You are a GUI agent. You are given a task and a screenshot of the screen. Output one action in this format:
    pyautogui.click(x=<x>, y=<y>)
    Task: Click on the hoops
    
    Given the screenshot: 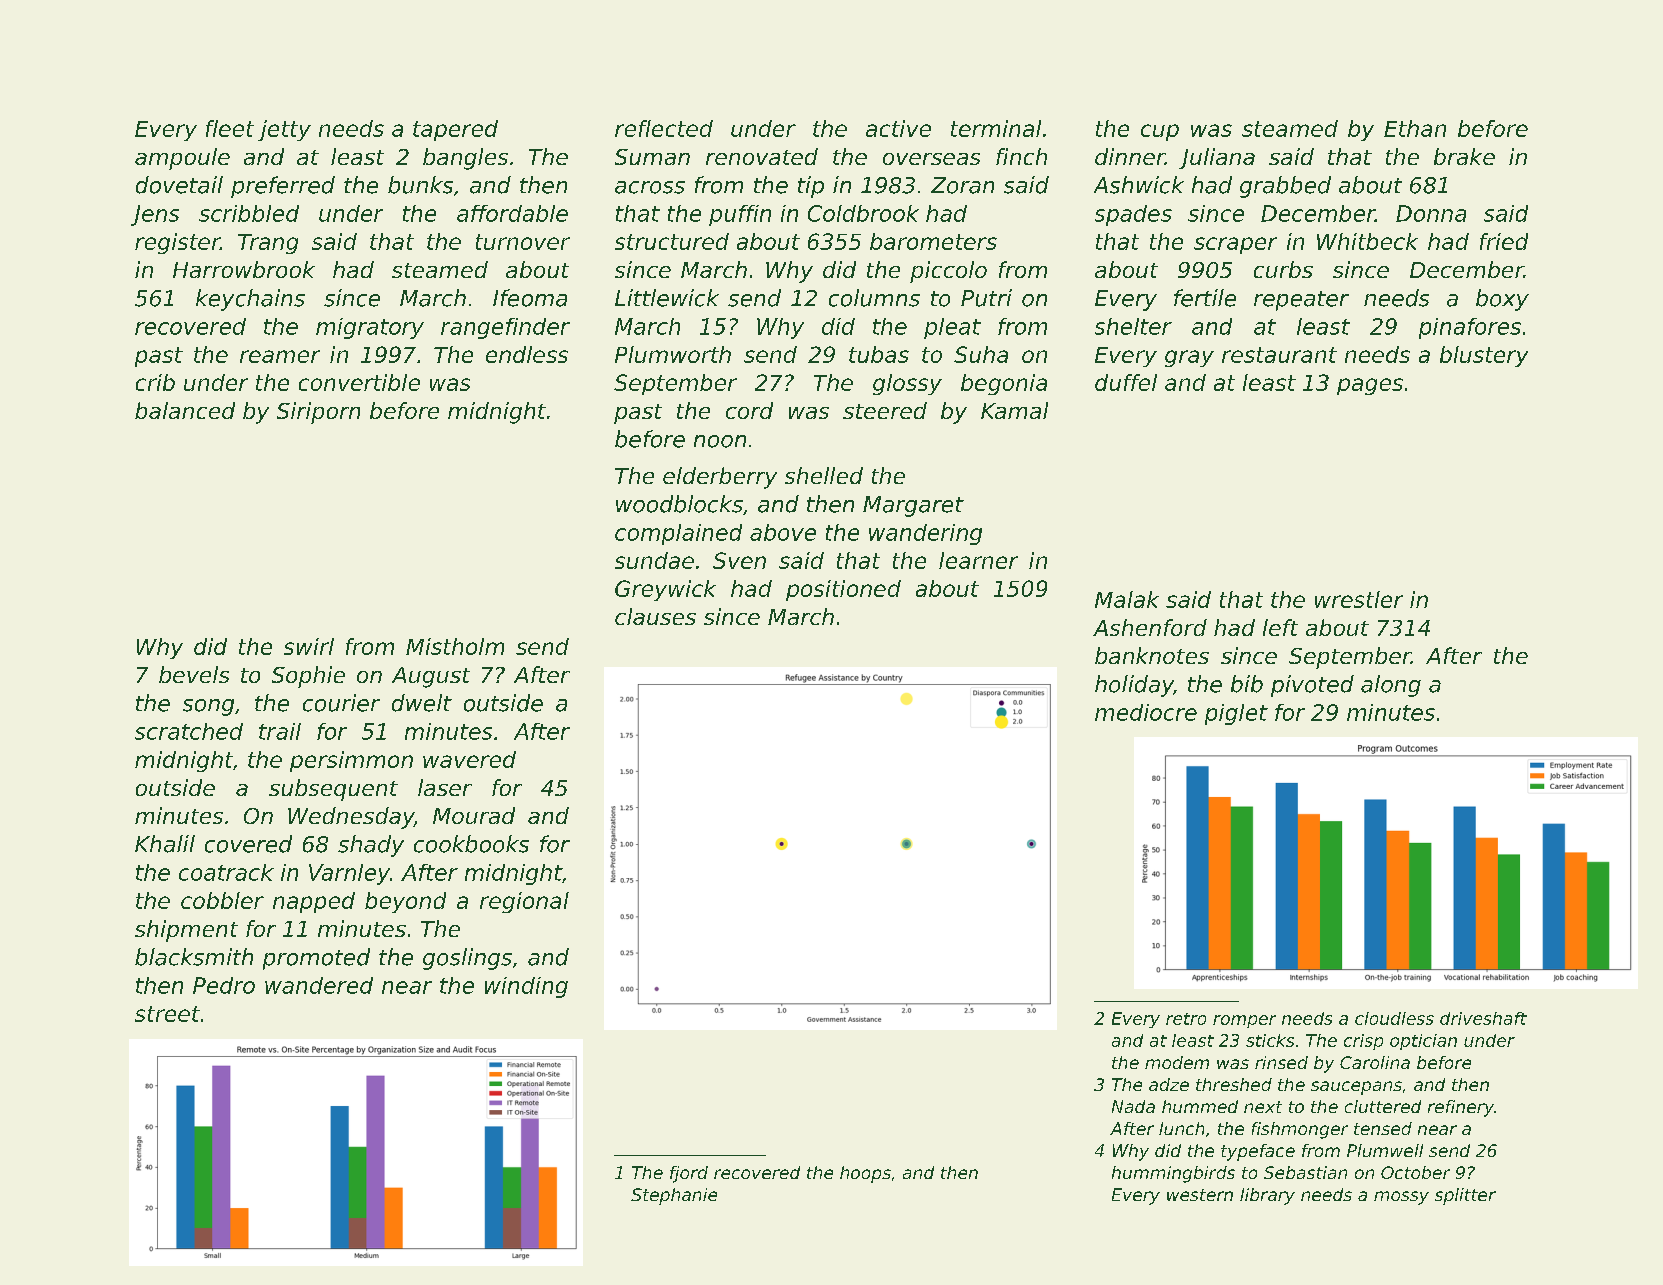 What is the action you would take?
    pyautogui.click(x=865, y=1174)
